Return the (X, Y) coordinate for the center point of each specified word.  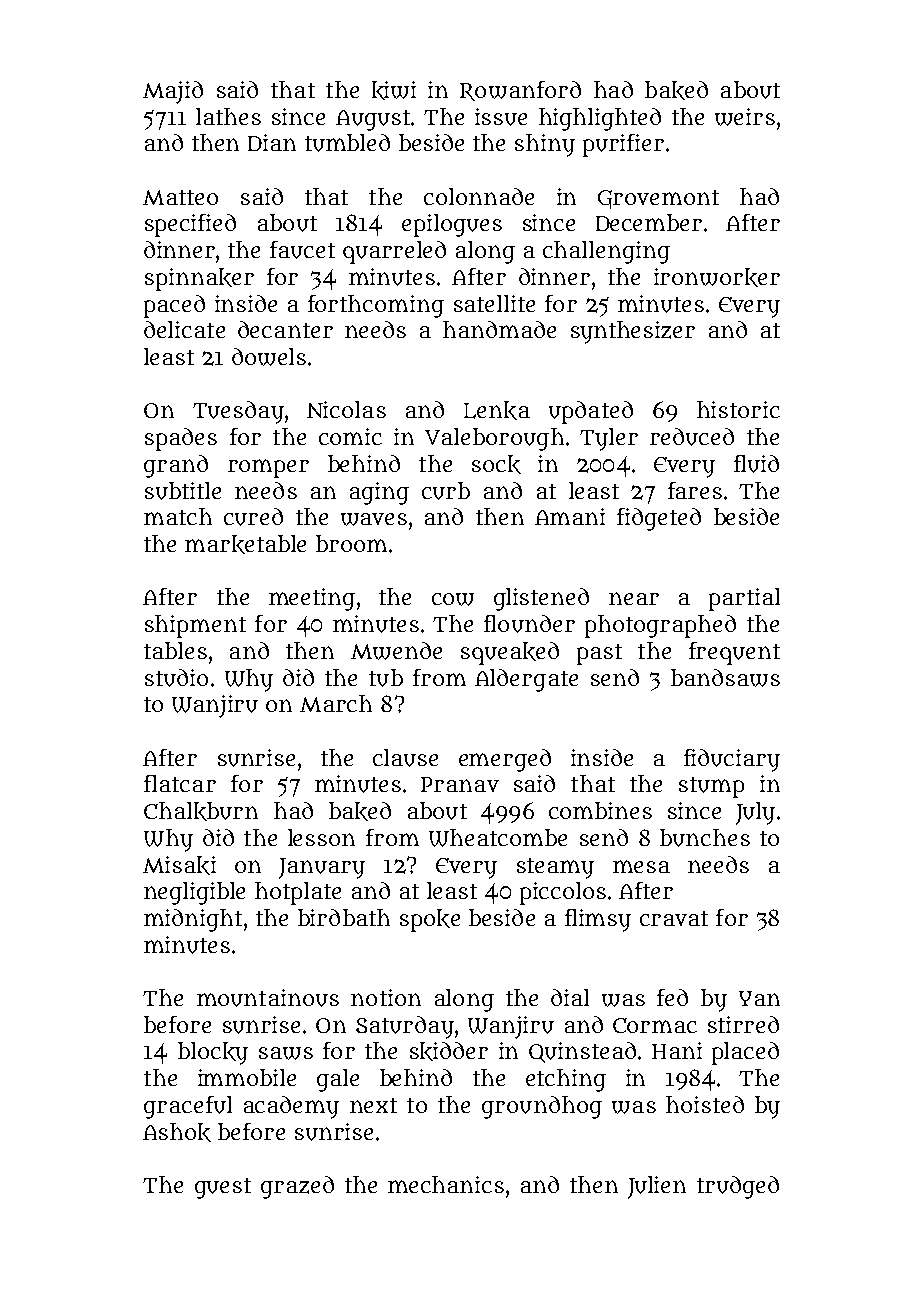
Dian (272, 142)
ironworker (717, 277)
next (373, 1105)
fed (672, 997)
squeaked (510, 653)
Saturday (405, 1027)
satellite (494, 303)
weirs (745, 117)
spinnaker (199, 279)
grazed (297, 1187)
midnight (193, 920)
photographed (660, 626)
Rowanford (520, 91)
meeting (312, 599)
